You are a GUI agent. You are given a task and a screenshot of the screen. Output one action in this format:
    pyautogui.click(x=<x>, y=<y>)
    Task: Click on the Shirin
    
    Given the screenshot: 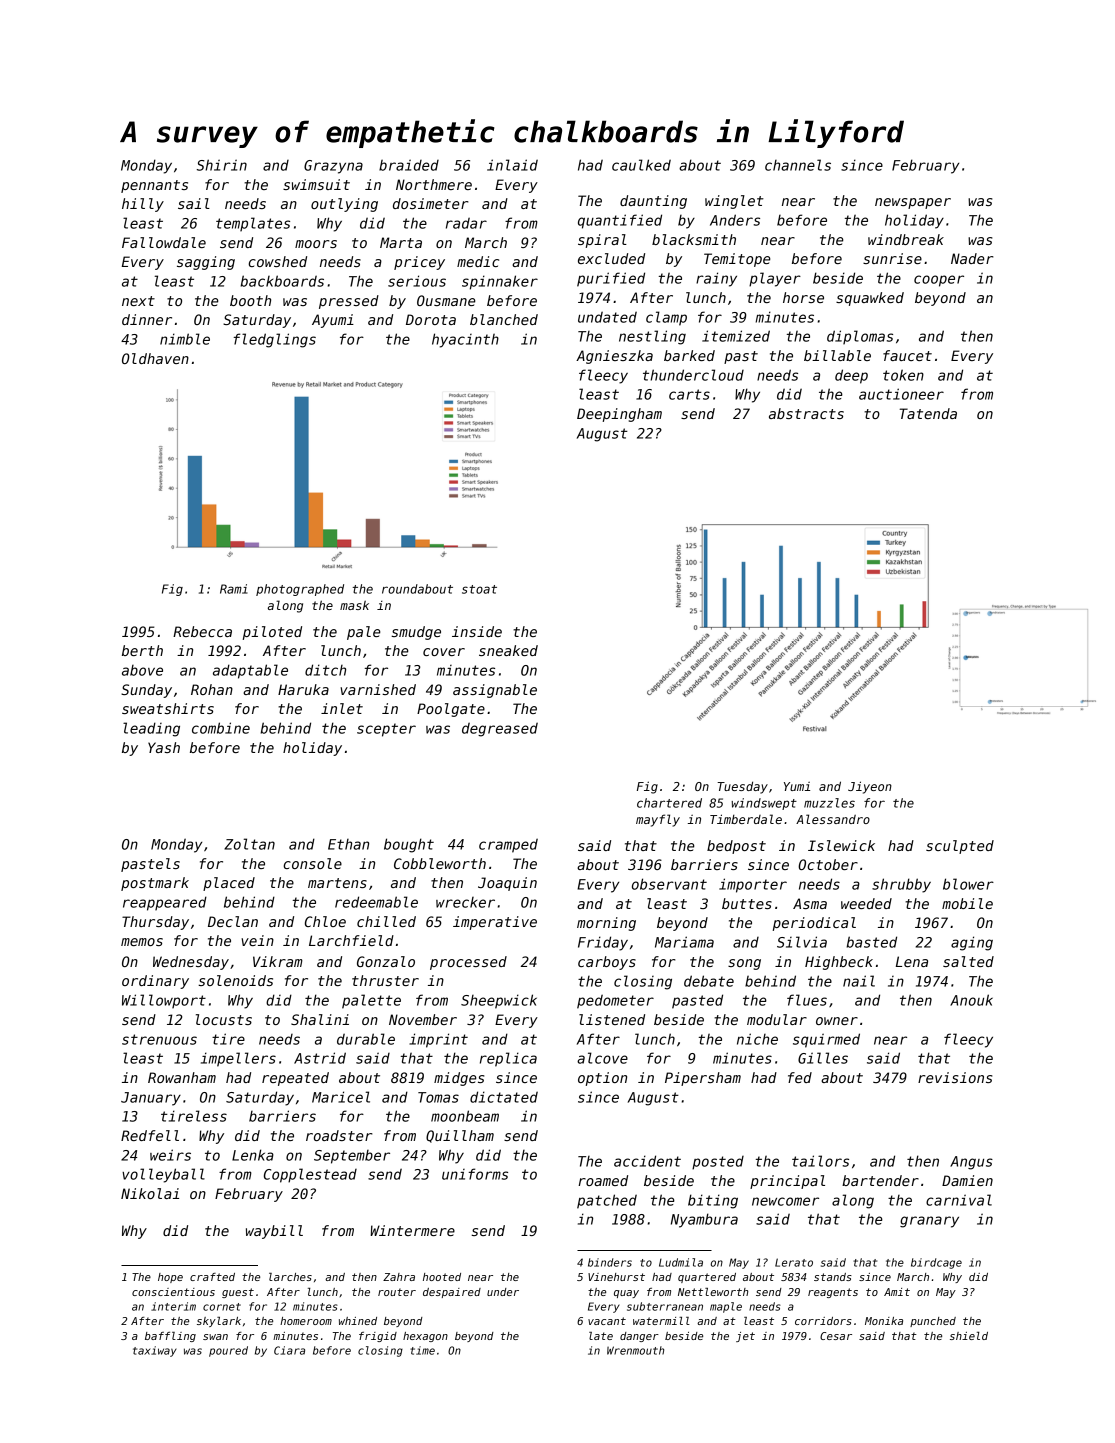 What is the action you would take?
    pyautogui.click(x=222, y=165)
